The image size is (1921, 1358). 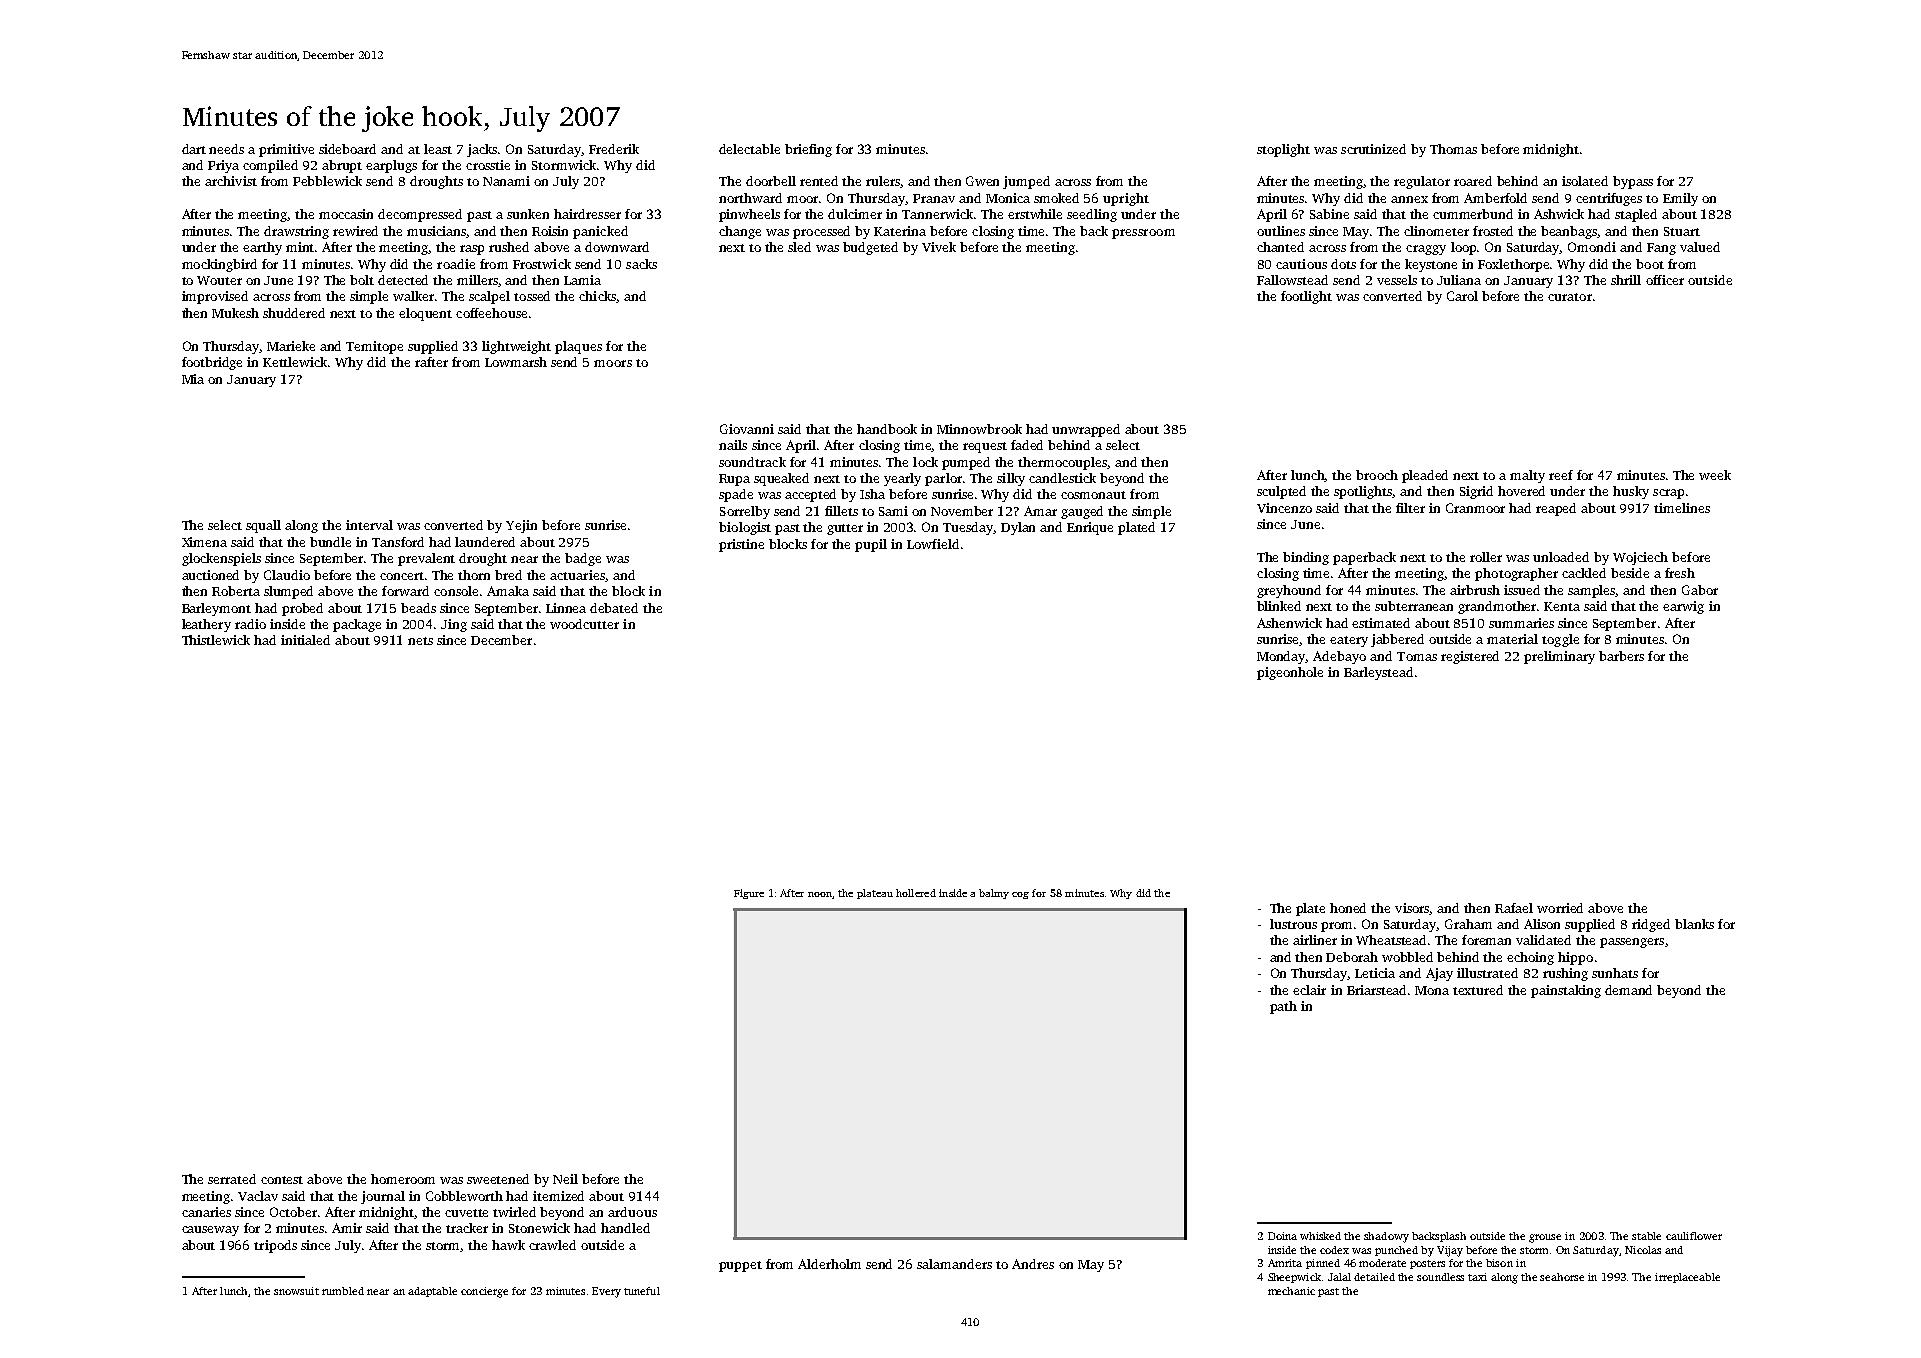 I want to click on Carol, so click(x=1462, y=296).
